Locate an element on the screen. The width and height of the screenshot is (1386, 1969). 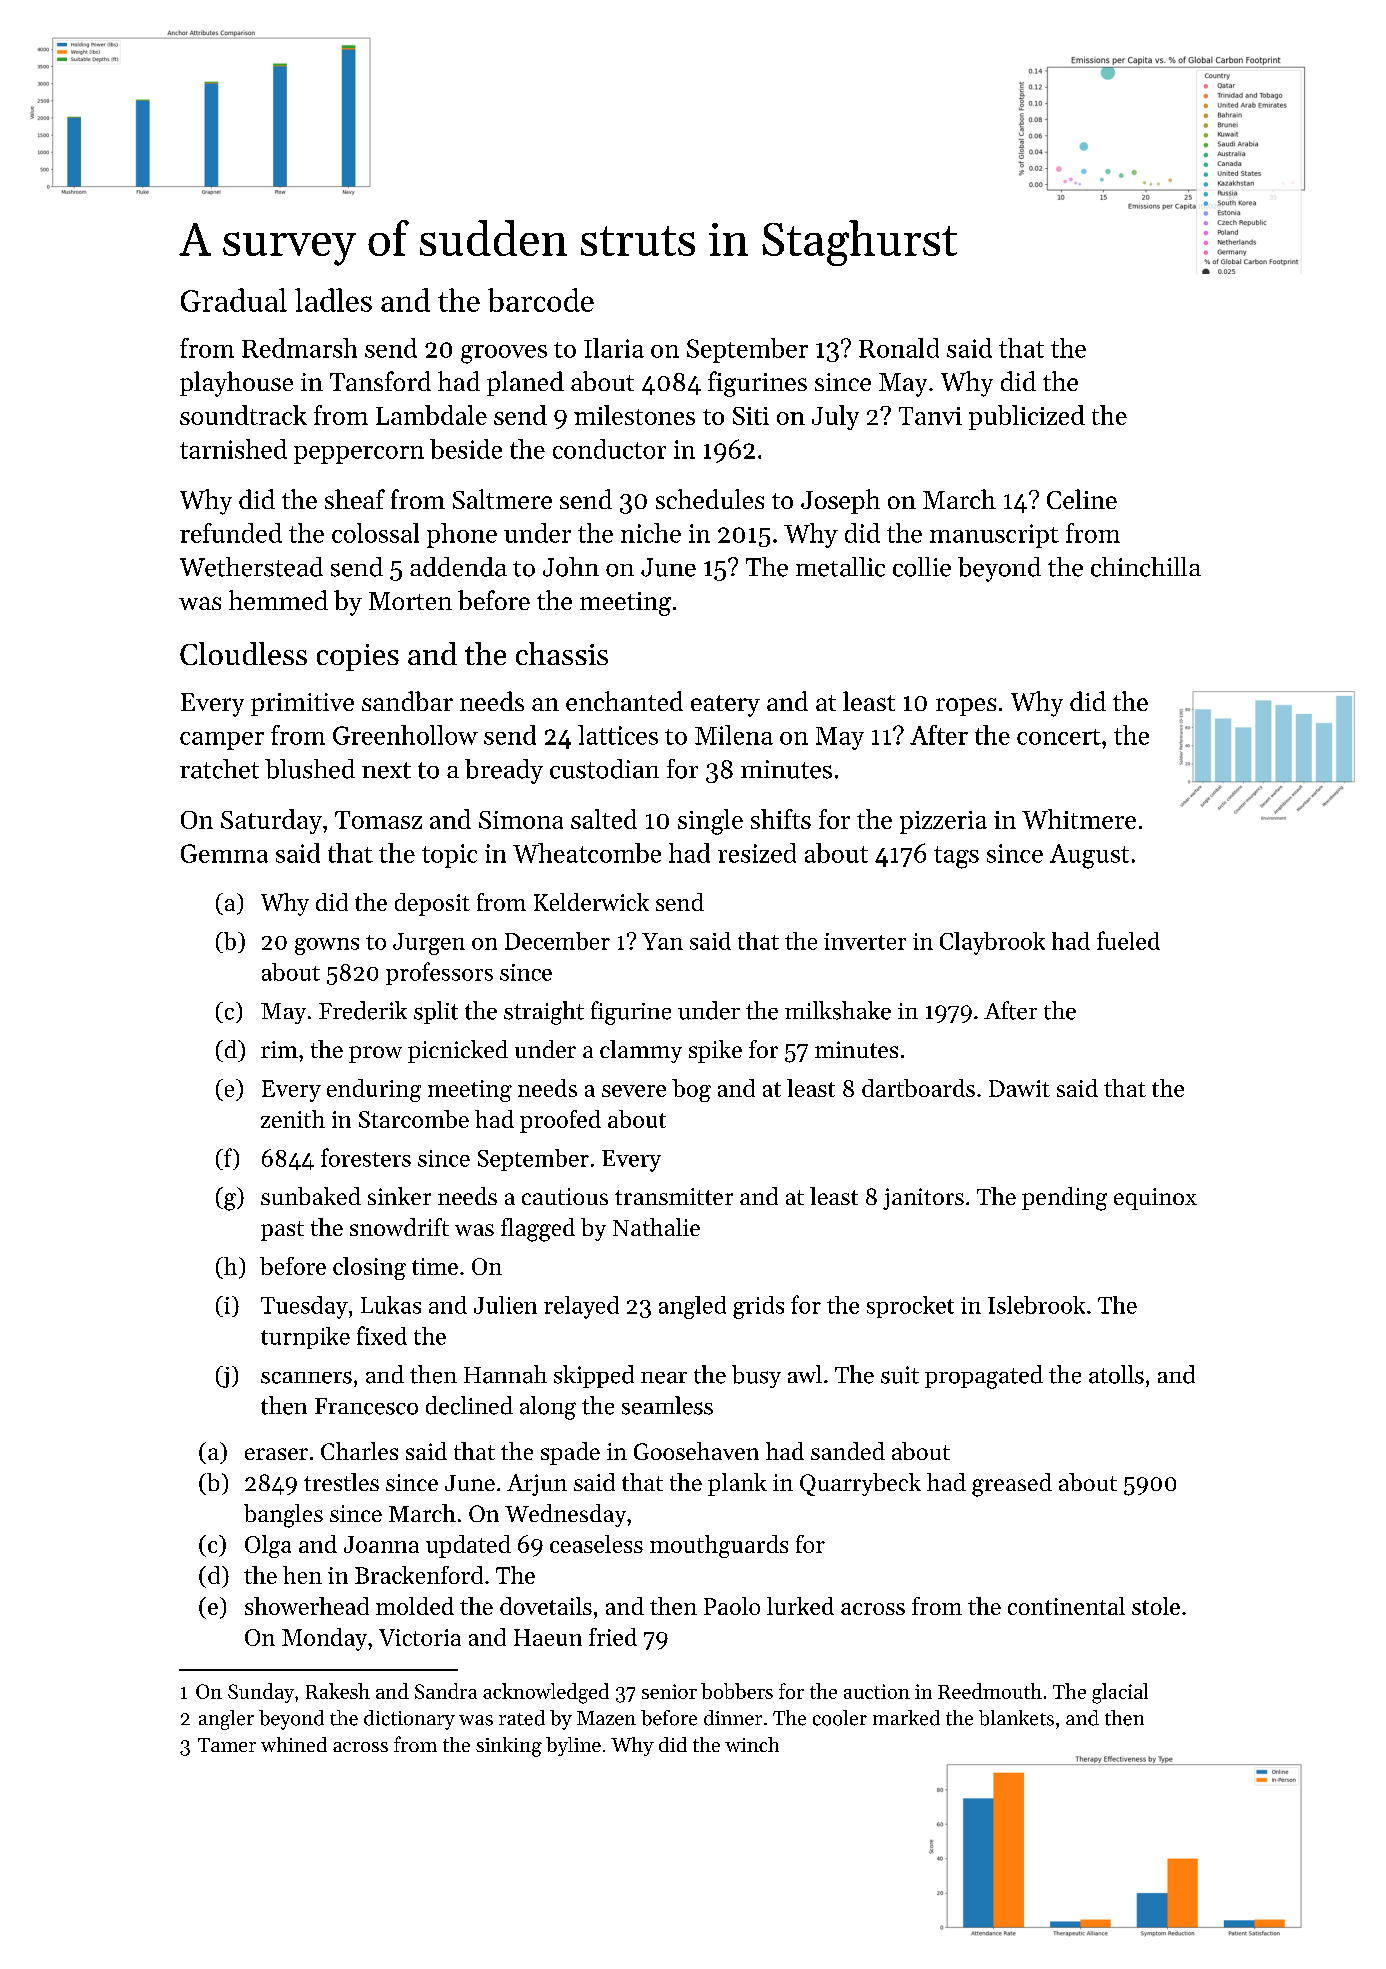
propagated is located at coordinates (984, 1377).
